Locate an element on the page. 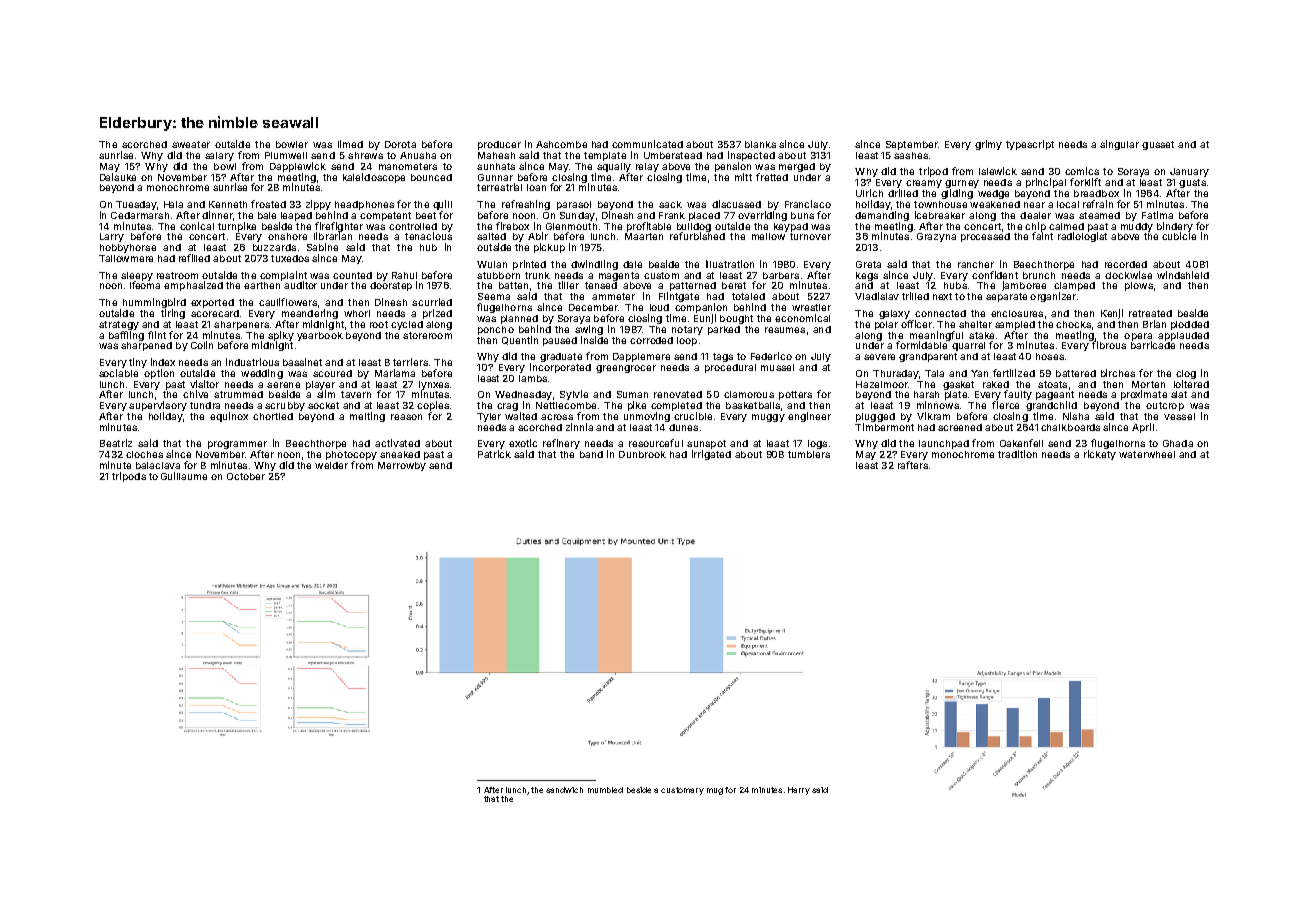  blanks is located at coordinates (760, 144).
